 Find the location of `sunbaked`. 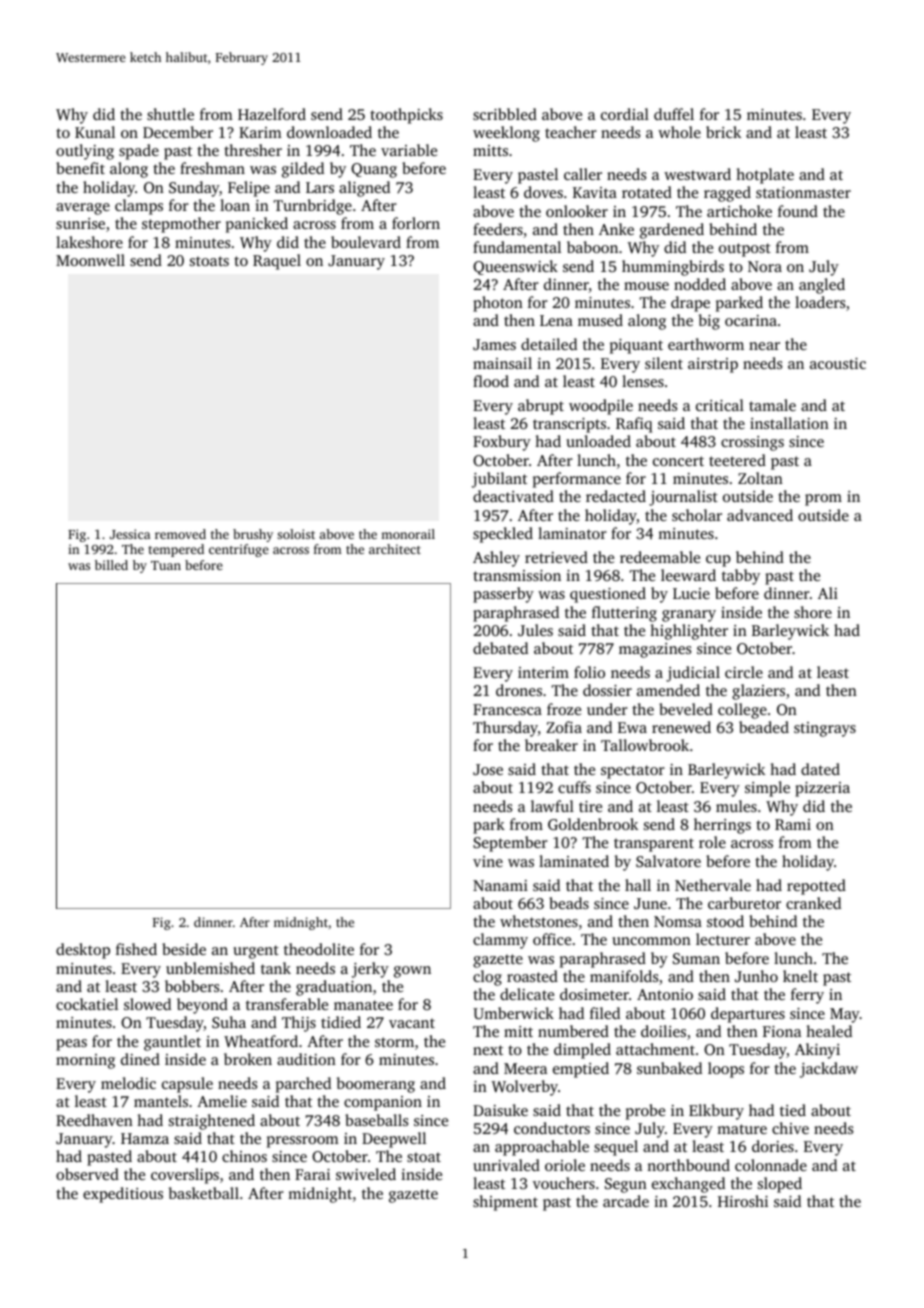

sunbaked is located at coordinates (669, 1068).
